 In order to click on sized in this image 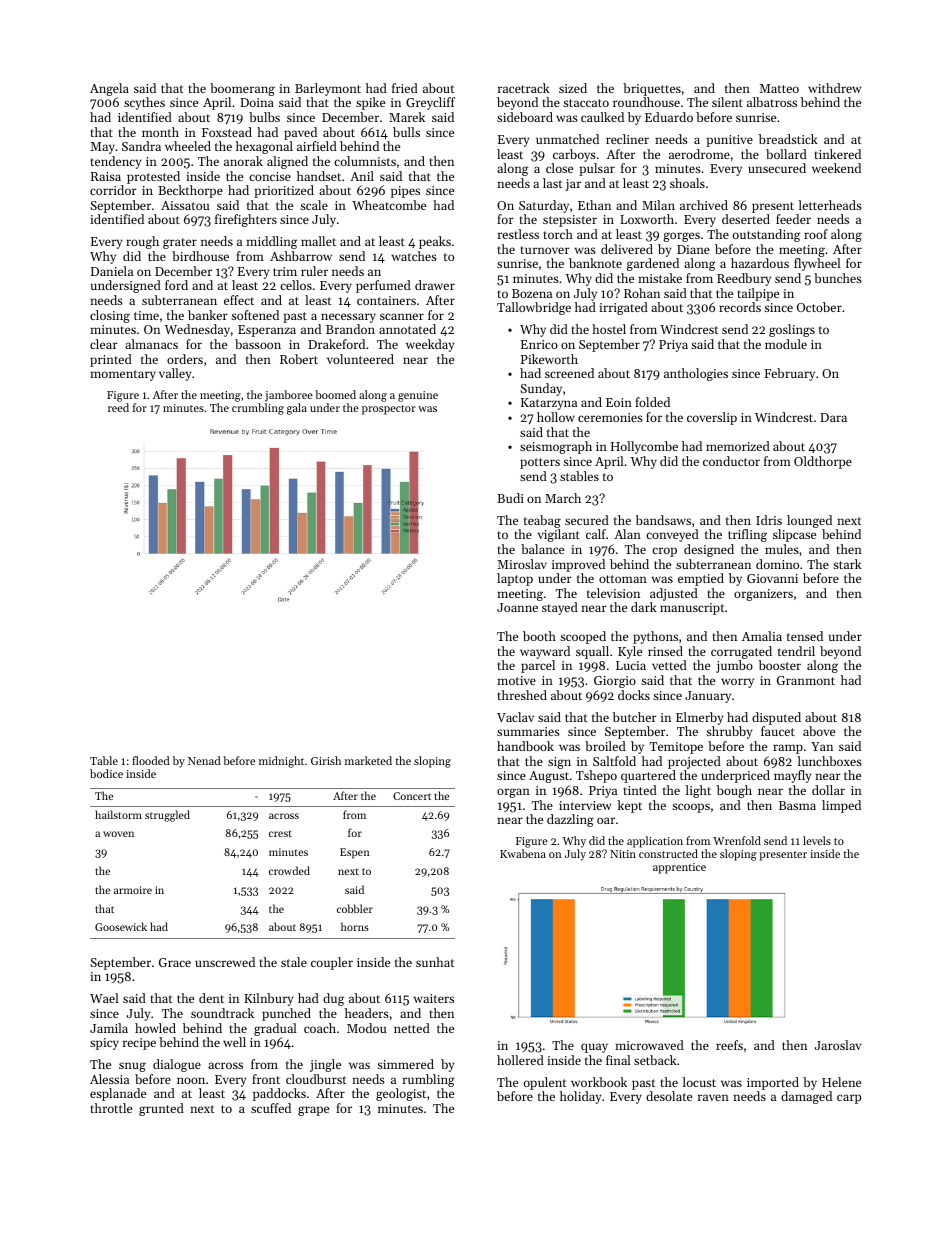, I will do `click(573, 88)`.
